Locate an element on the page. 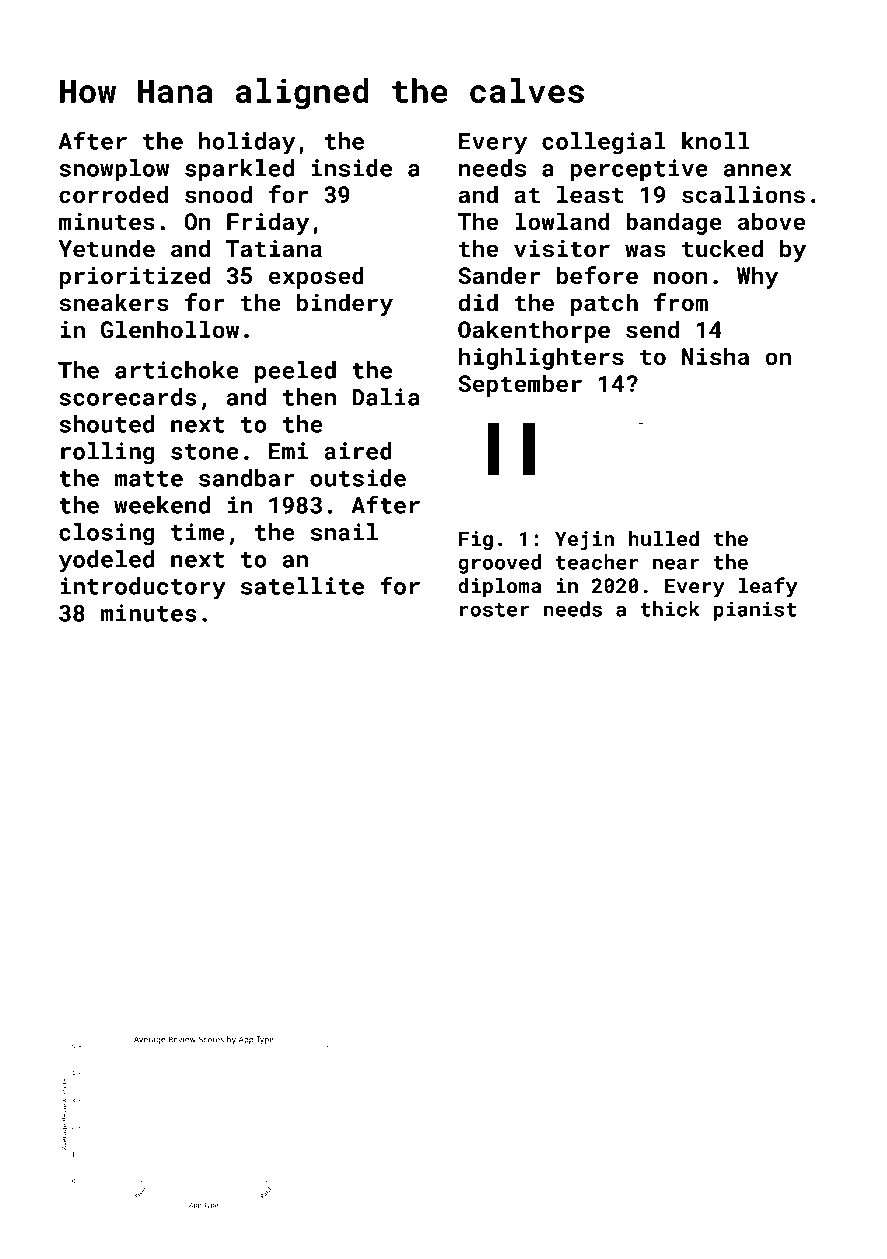 The image size is (887, 1259). send is located at coordinates (652, 329).
